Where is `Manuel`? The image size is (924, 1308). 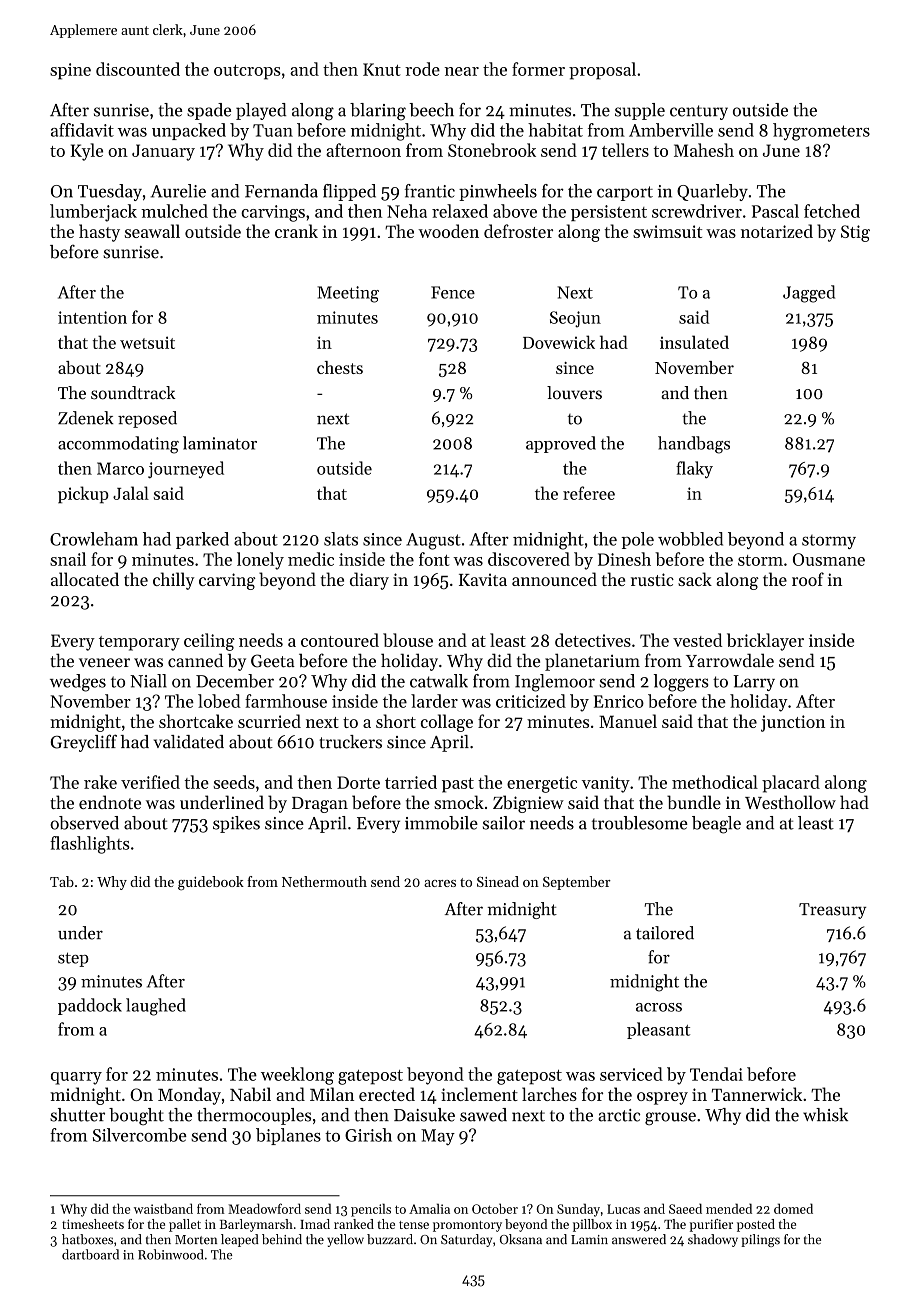 Manuel is located at coordinates (628, 721).
